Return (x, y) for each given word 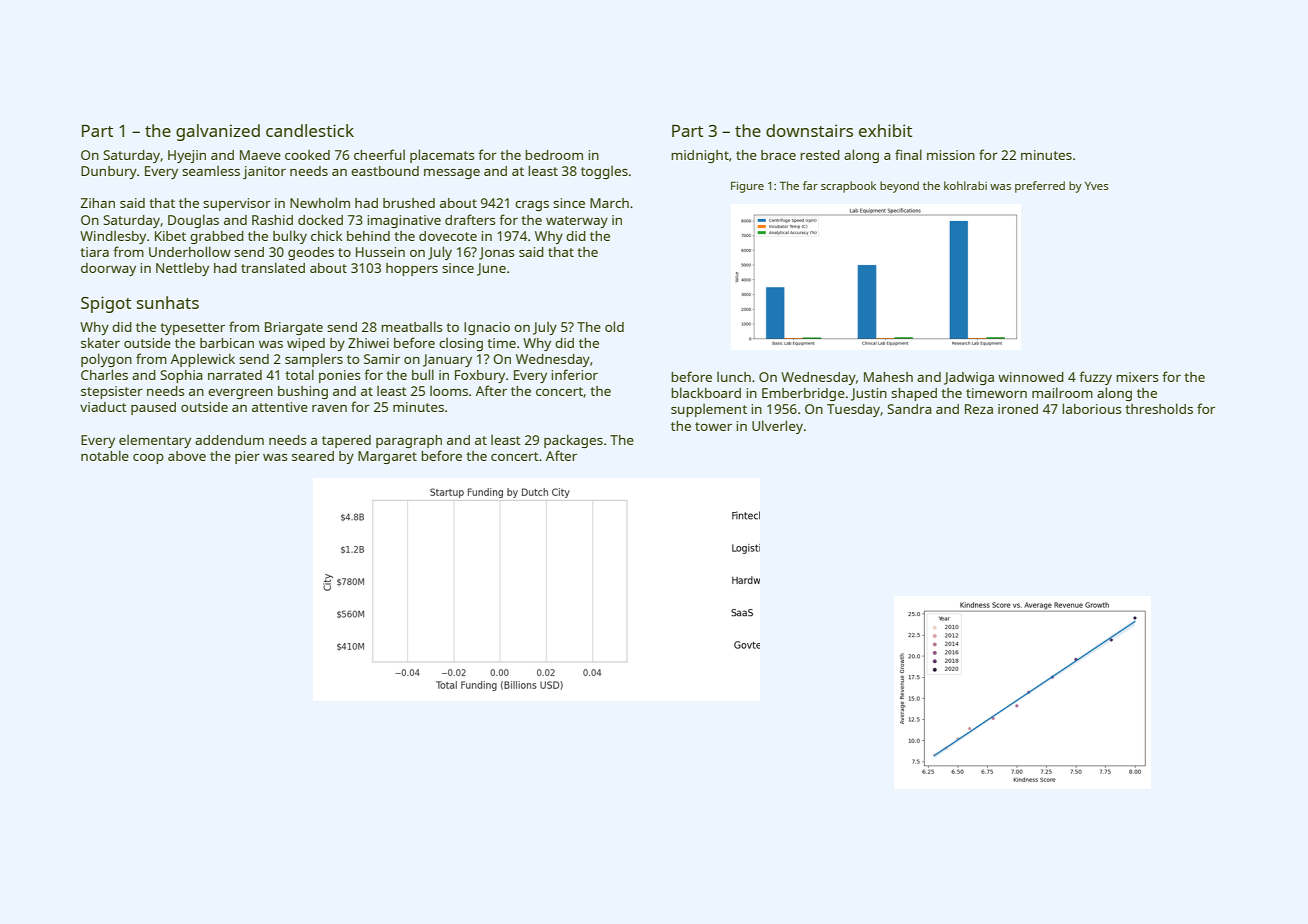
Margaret (387, 457)
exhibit (885, 130)
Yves (1097, 186)
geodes (311, 253)
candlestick (310, 130)
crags (532, 206)
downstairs (809, 130)
